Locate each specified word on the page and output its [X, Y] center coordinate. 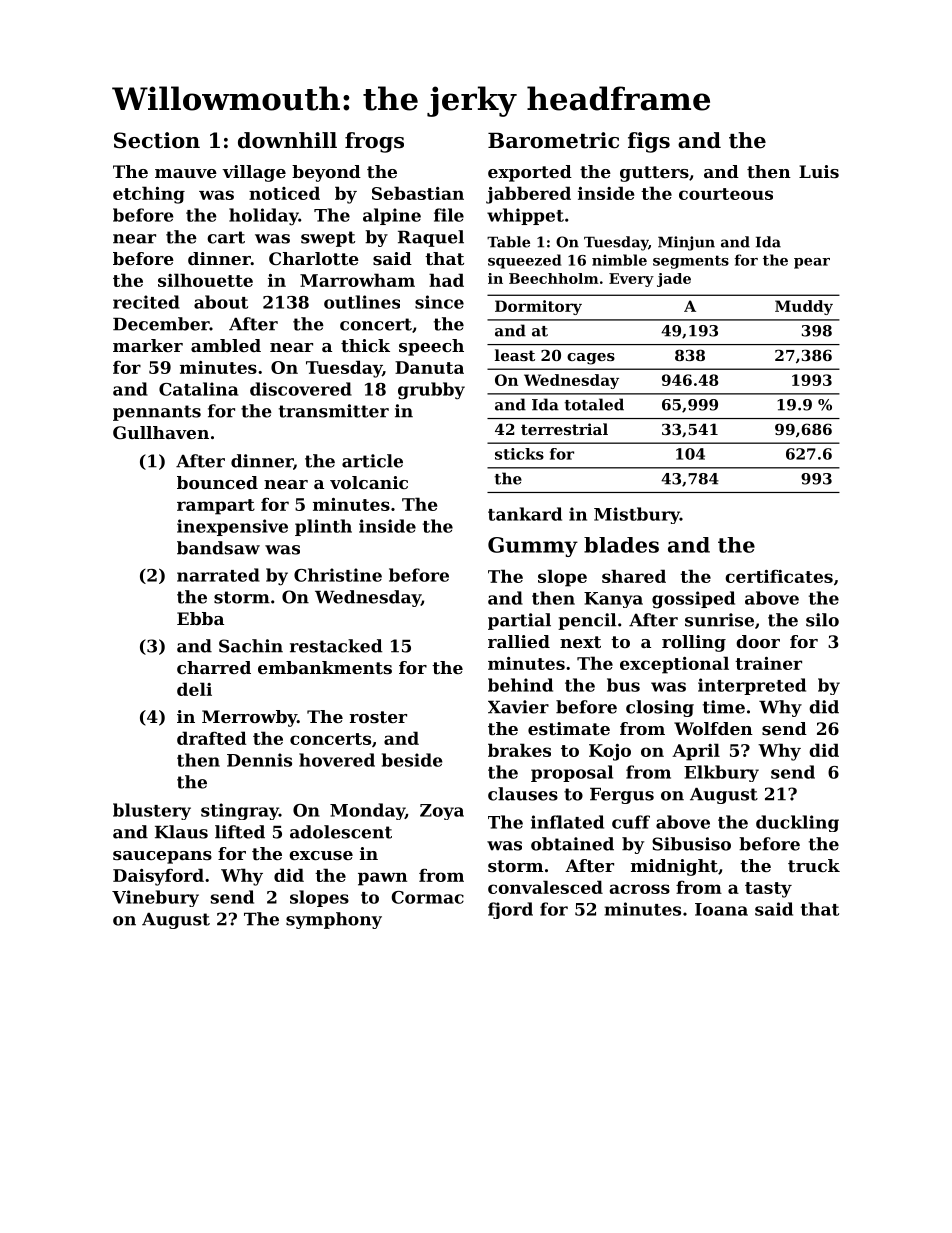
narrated [218, 575]
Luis [819, 171]
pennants [157, 413]
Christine [338, 575]
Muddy [804, 307]
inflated [567, 822]
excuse [321, 855]
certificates [779, 576]
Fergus [622, 796]
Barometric [553, 140]
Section [157, 140]
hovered [337, 760]
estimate [569, 728]
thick [365, 345]
